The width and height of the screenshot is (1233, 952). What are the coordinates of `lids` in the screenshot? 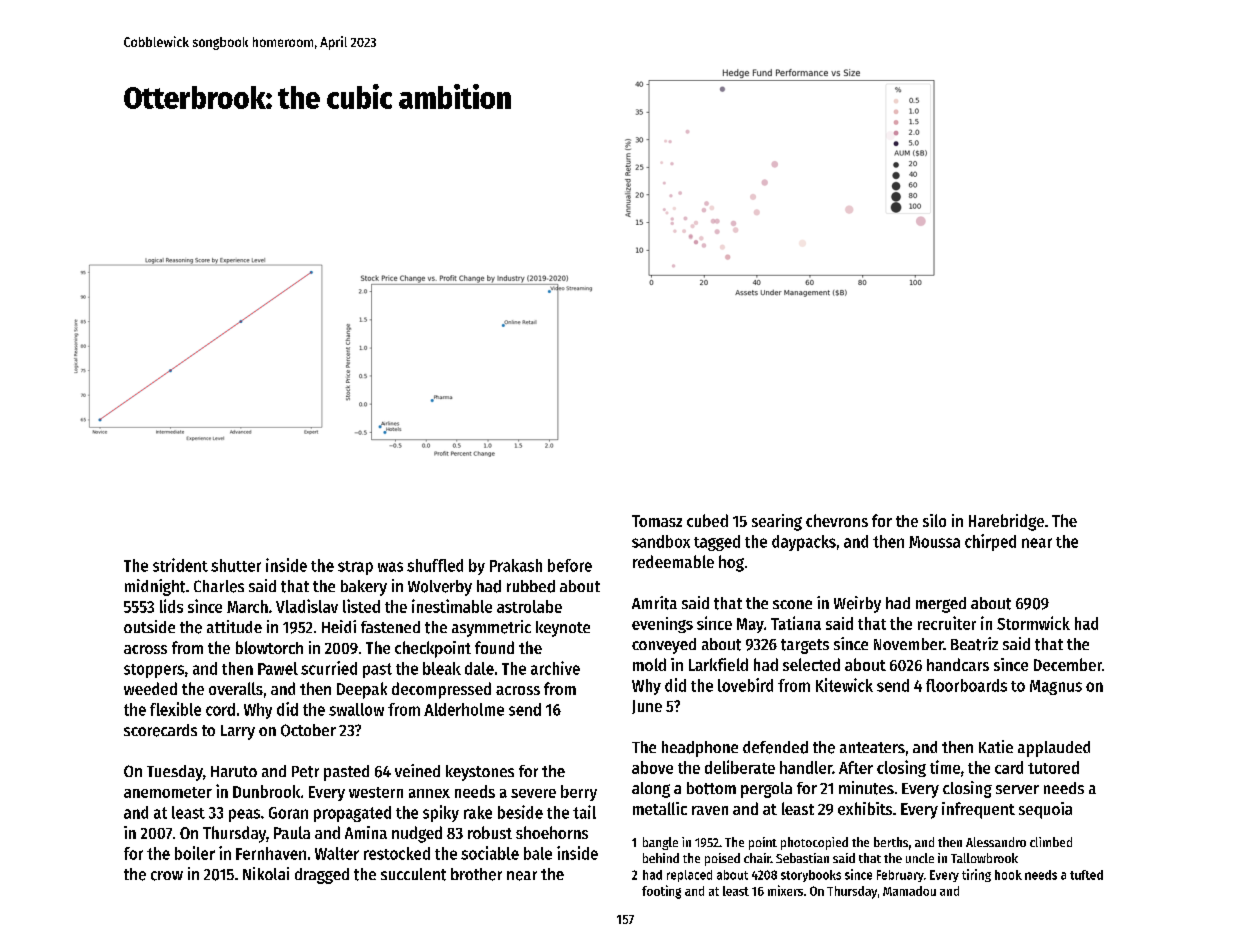 It's located at (171, 606).
